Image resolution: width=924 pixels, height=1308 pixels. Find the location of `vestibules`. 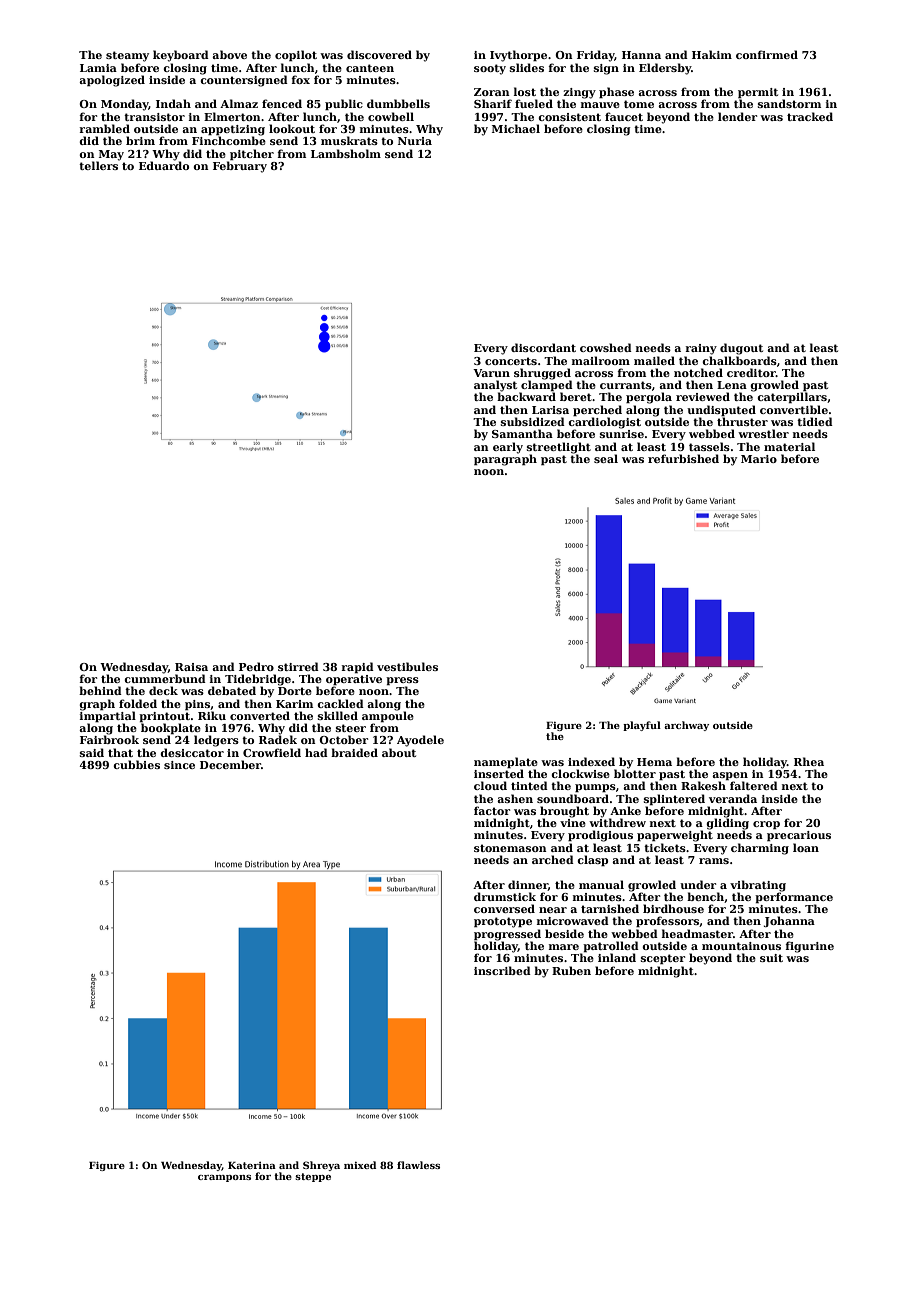

vestibules is located at coordinates (407, 666).
